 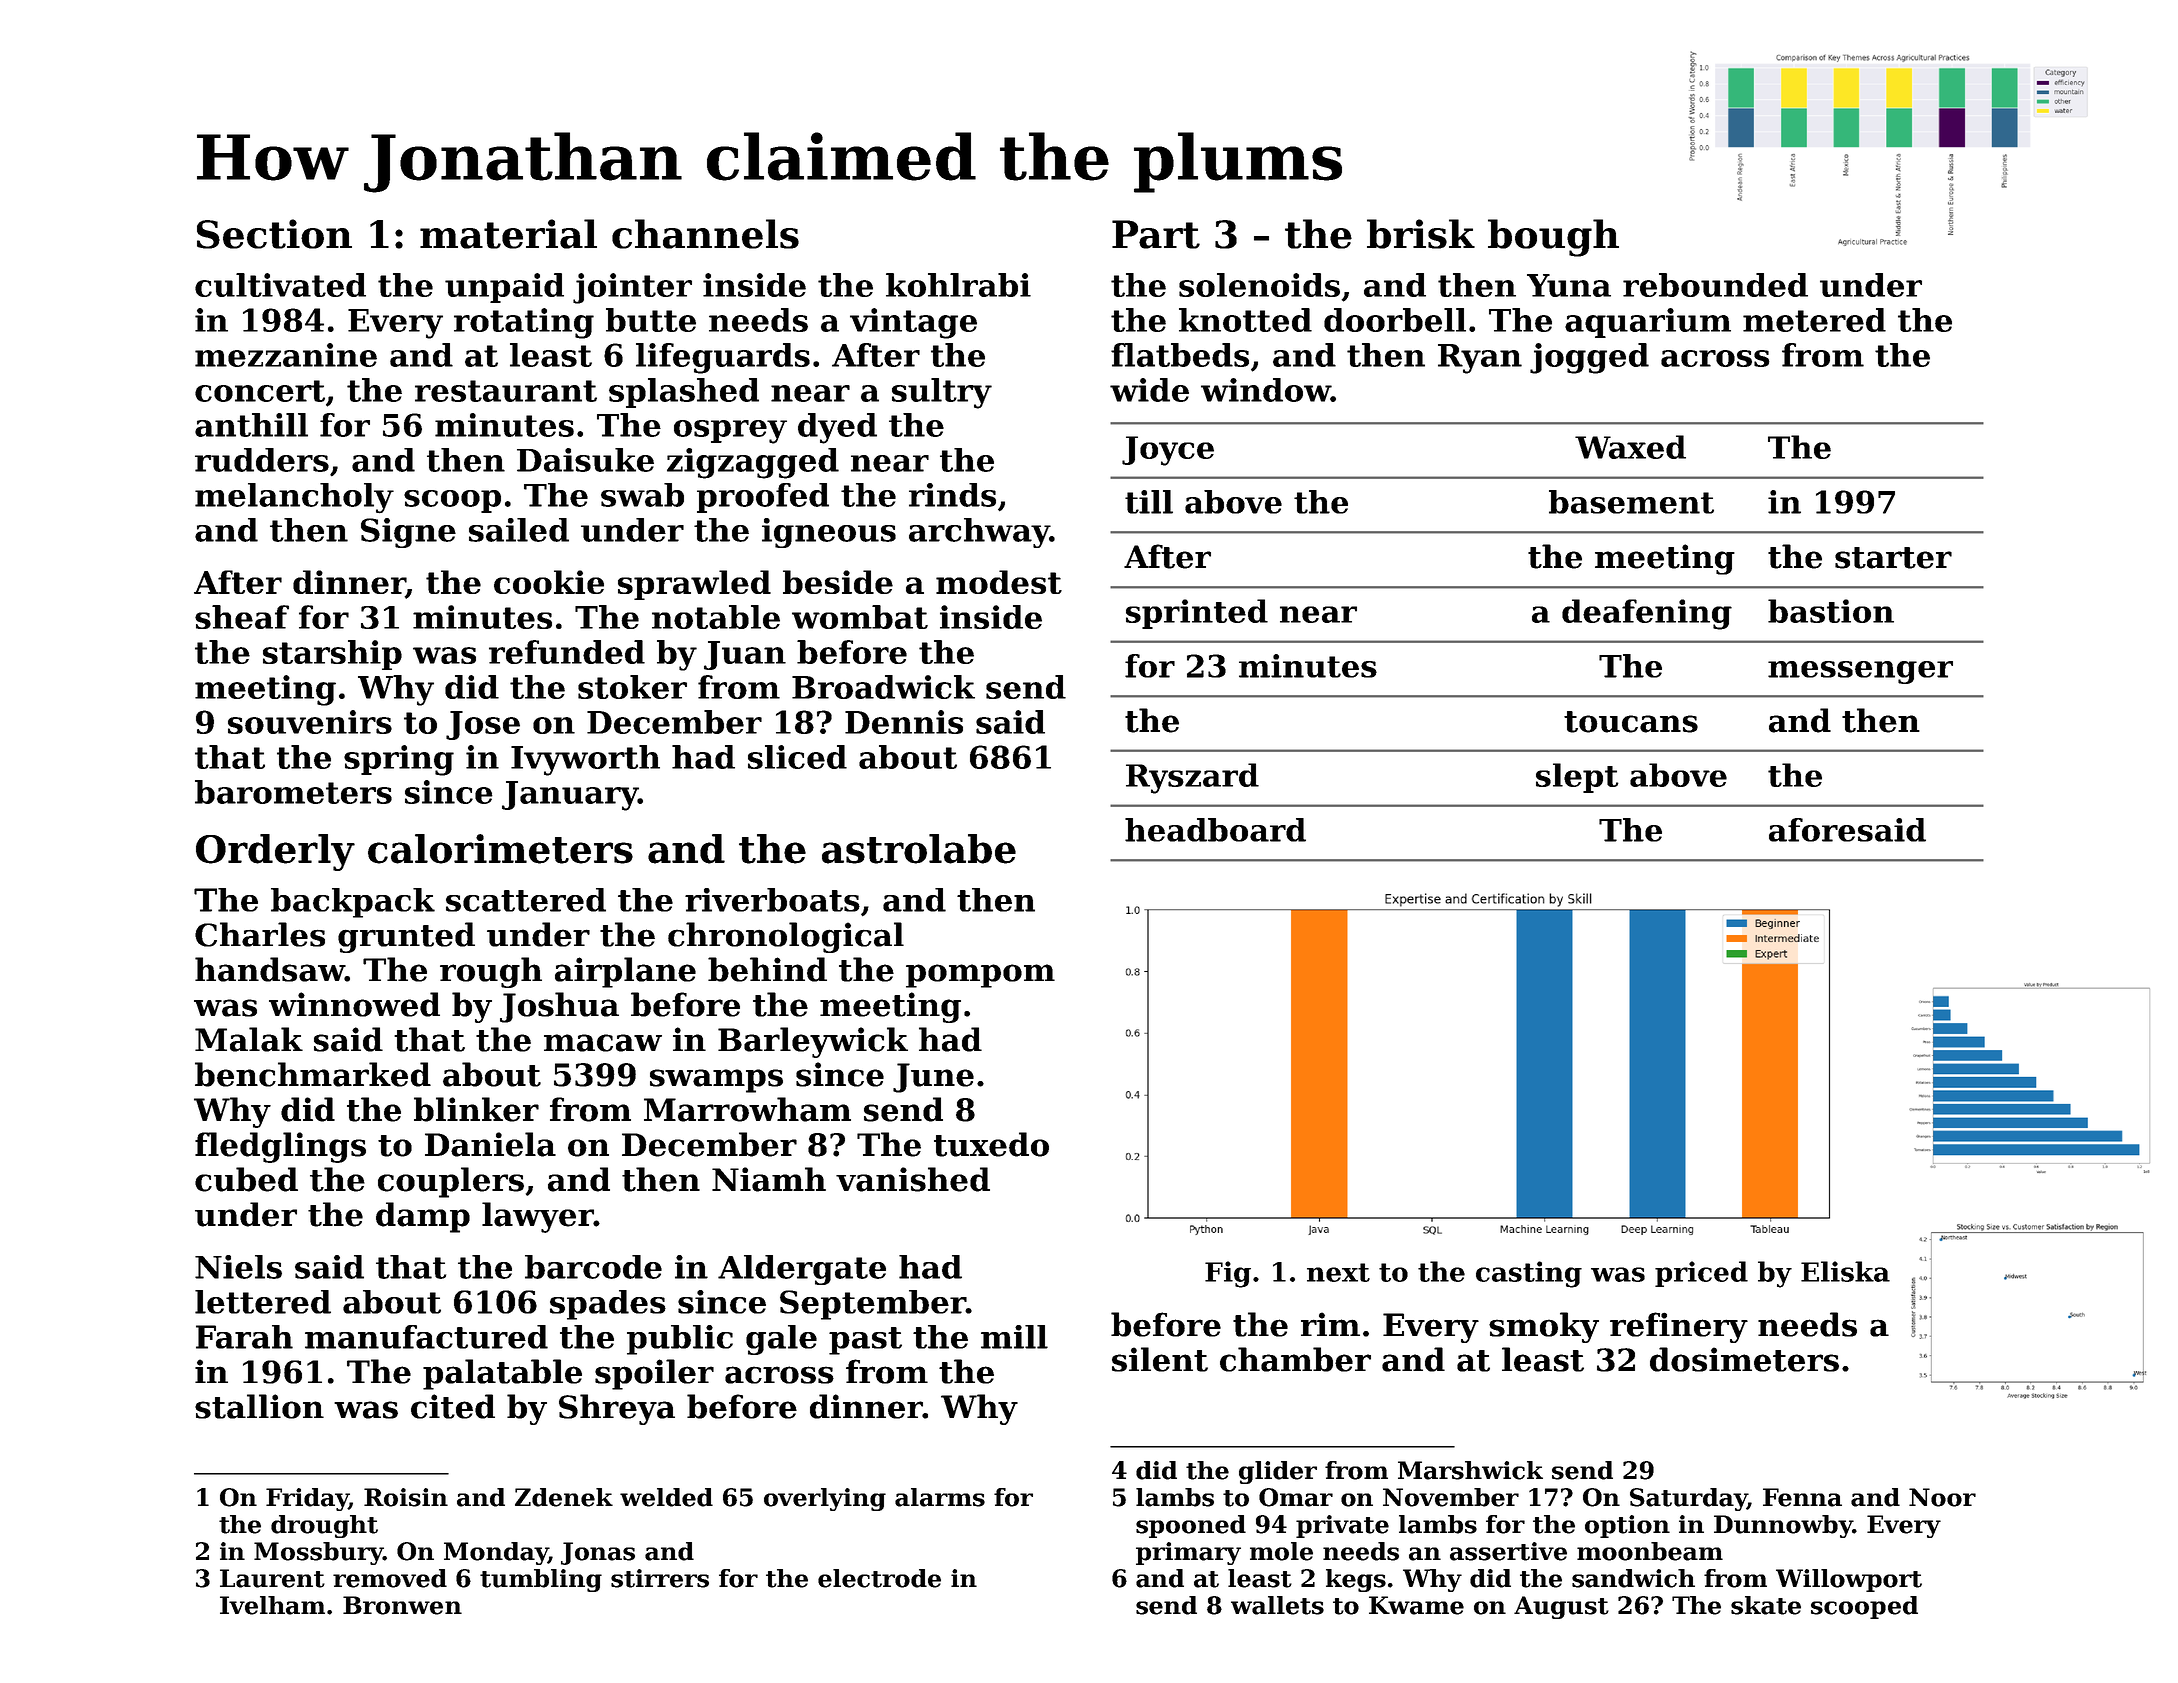 What do you see at coordinates (603, 1043) in the screenshot?
I see `macaw` at bounding box center [603, 1043].
